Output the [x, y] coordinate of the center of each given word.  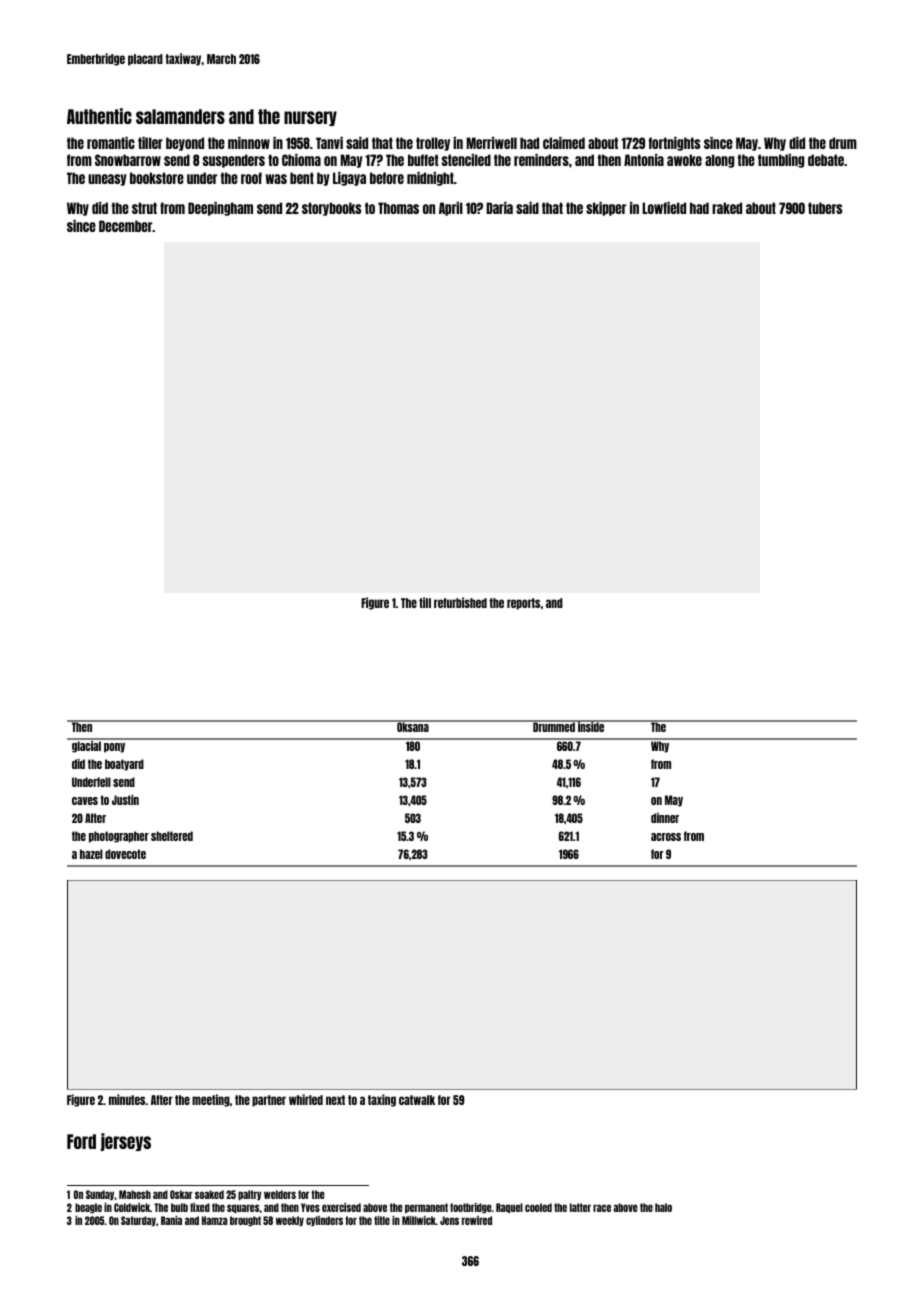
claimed [564, 143]
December [126, 226]
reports [523, 604]
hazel [91, 854]
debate [826, 160]
